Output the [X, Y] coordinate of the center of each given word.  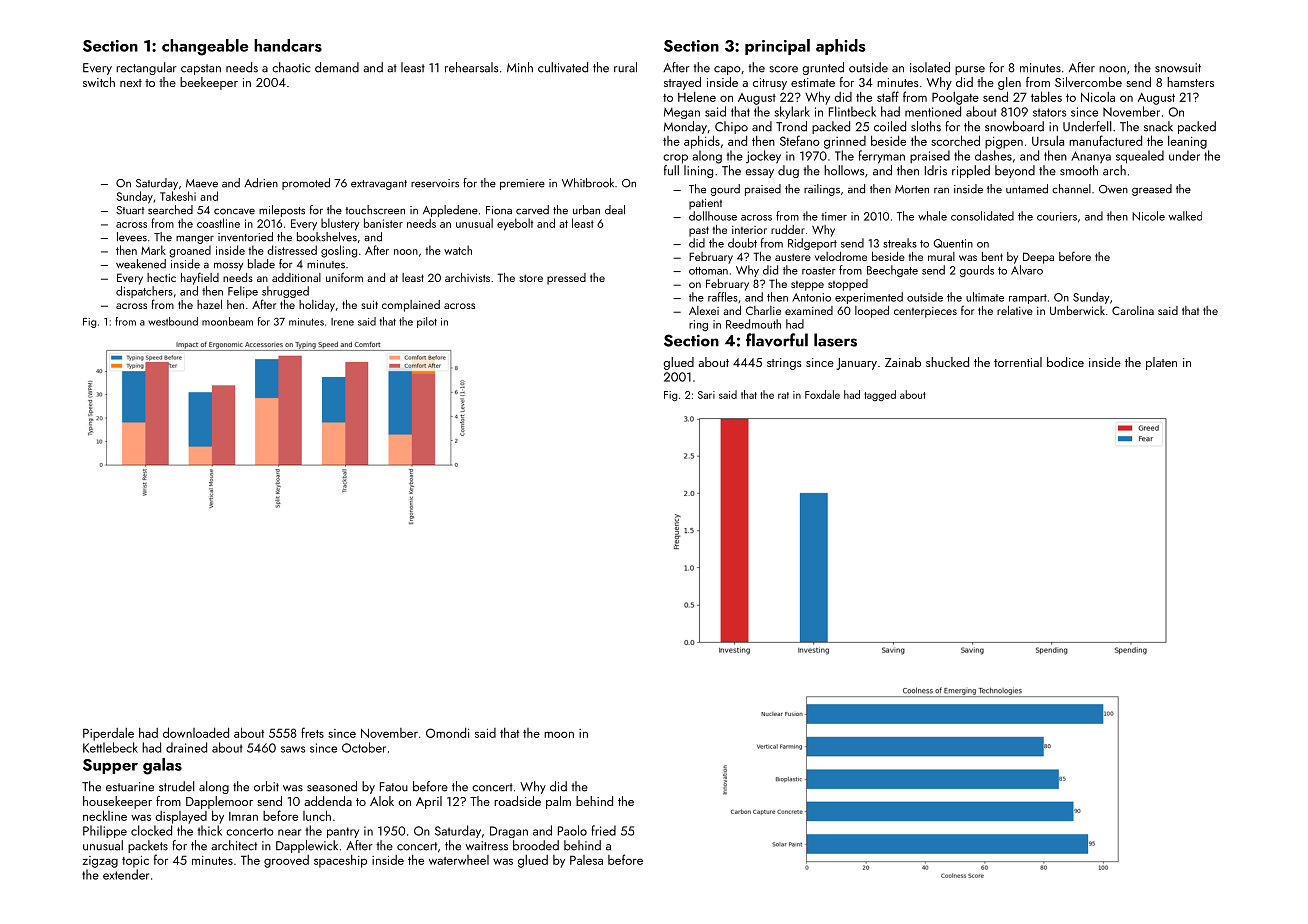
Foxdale [822, 394]
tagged [880, 395]
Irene [342, 322]
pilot [427, 322]
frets [312, 732]
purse [970, 70]
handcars [288, 45]
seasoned [332, 786]
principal [777, 47]
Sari [706, 395]
